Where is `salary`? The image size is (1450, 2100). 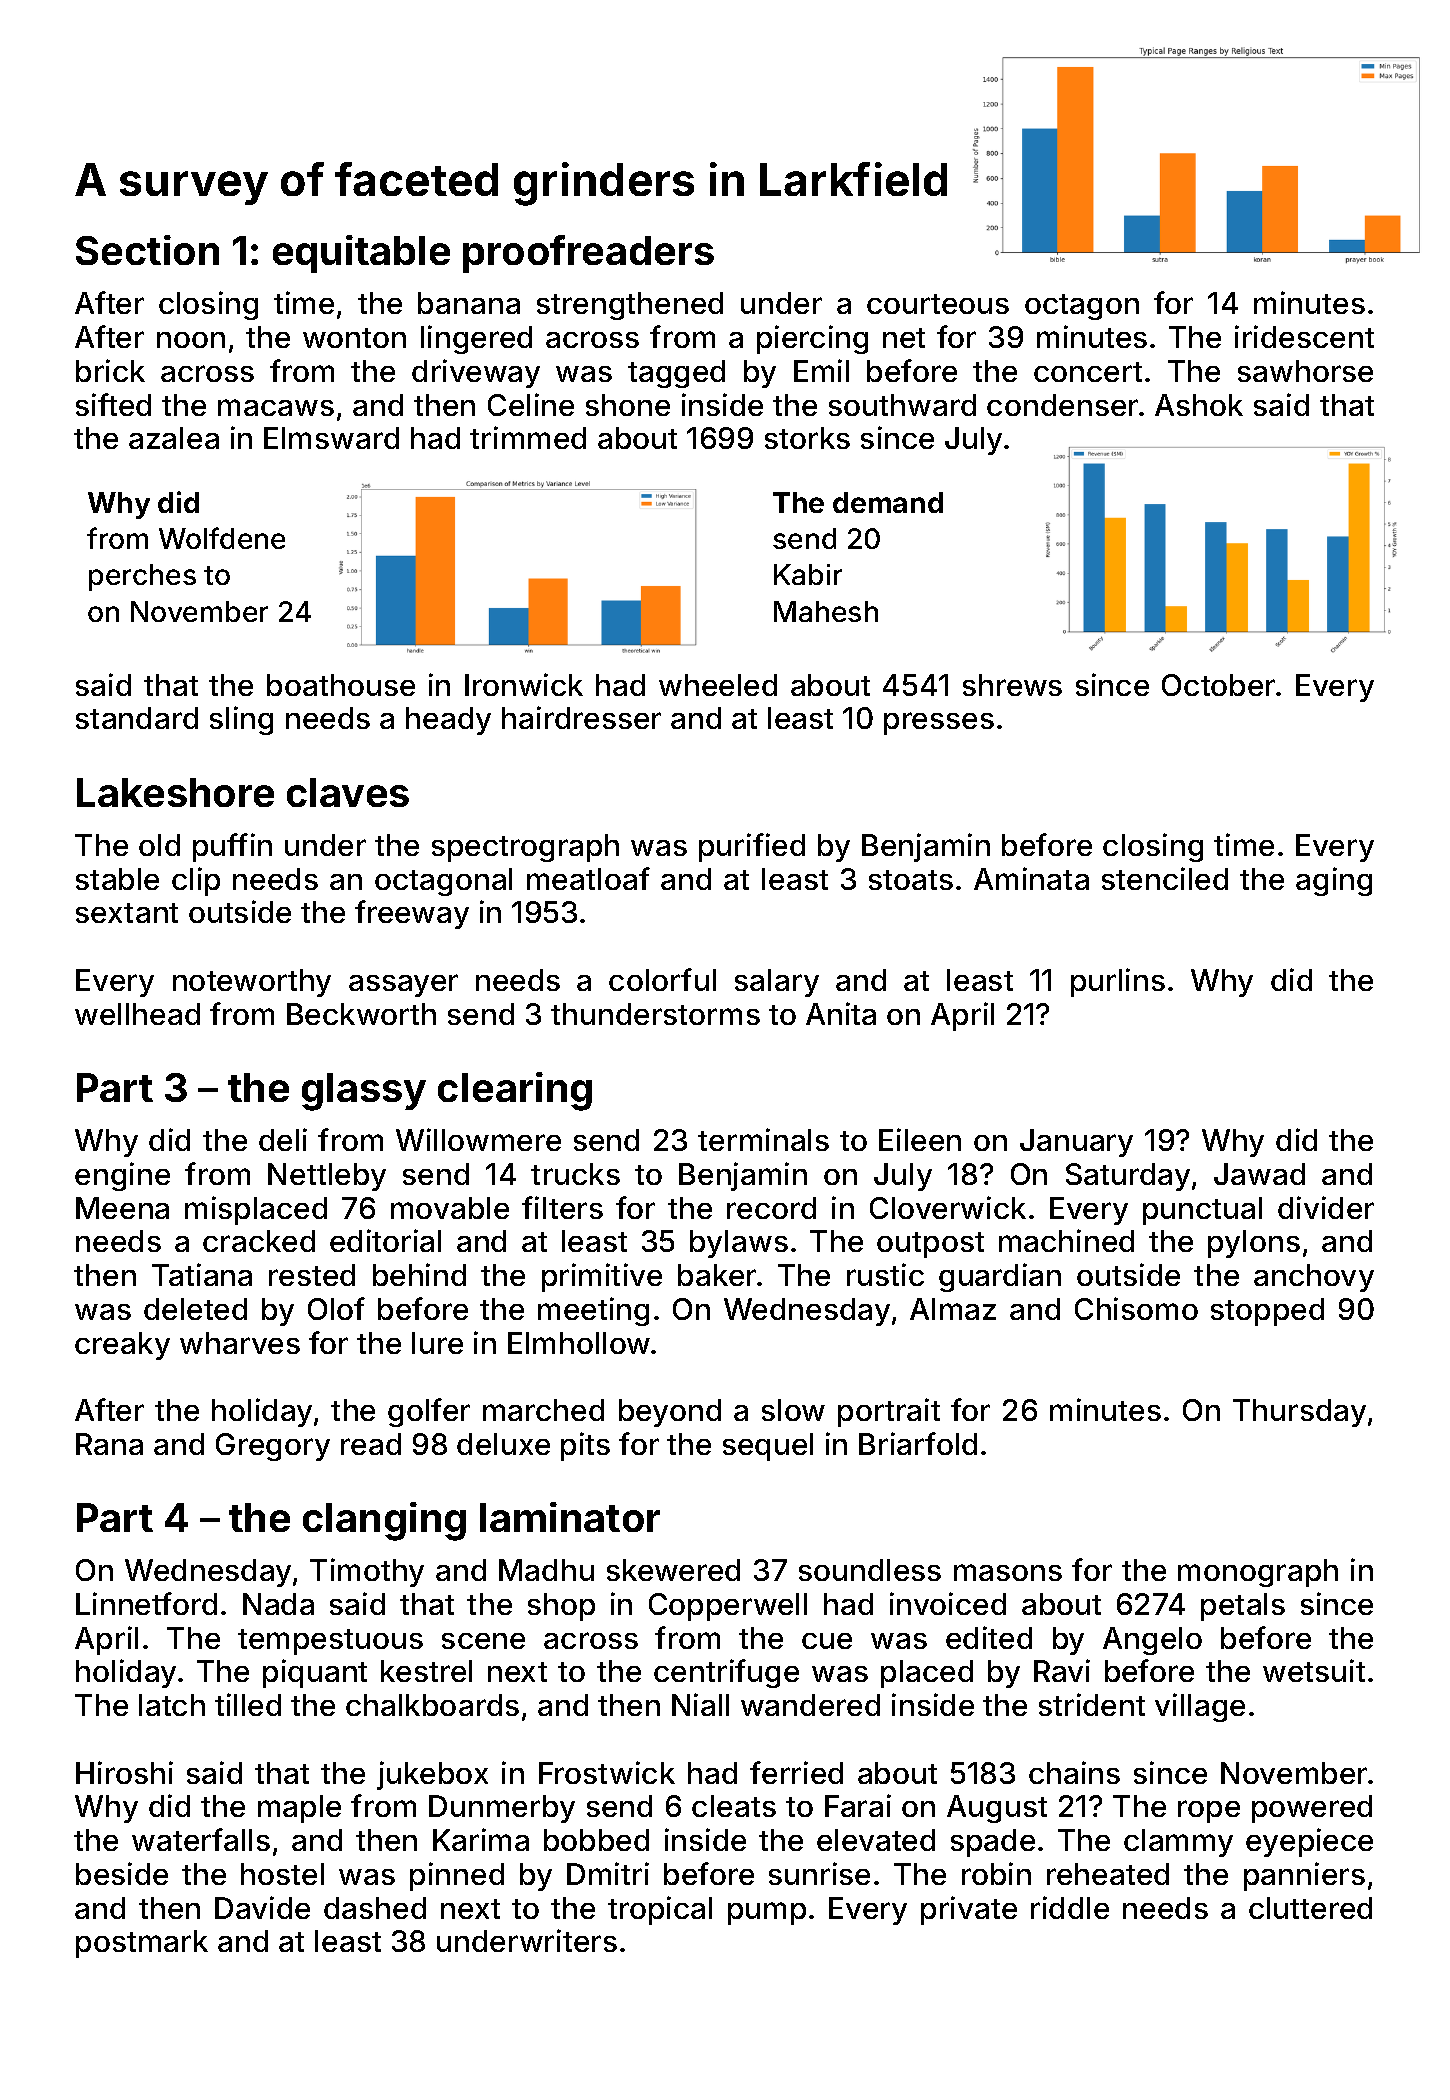
salary is located at coordinates (777, 983).
